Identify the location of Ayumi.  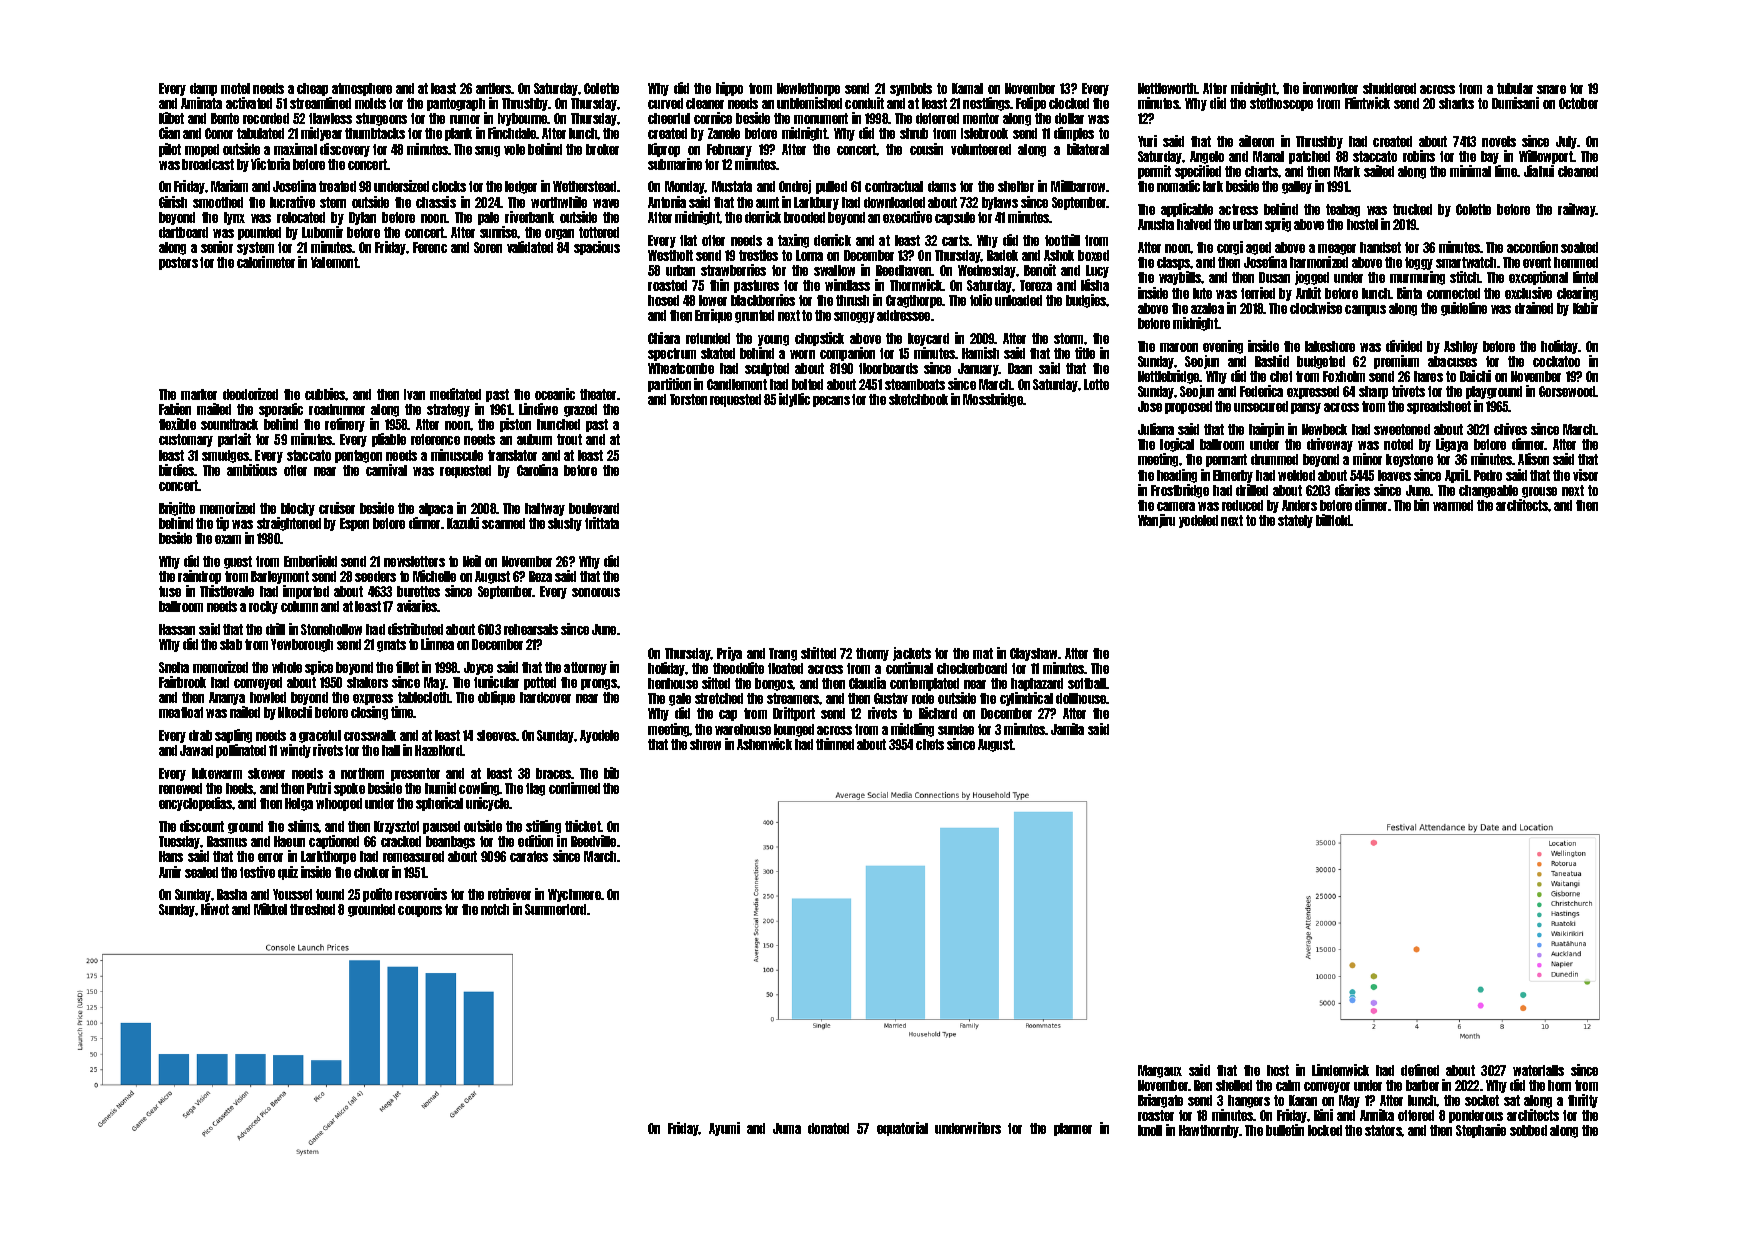
(724, 1129).
